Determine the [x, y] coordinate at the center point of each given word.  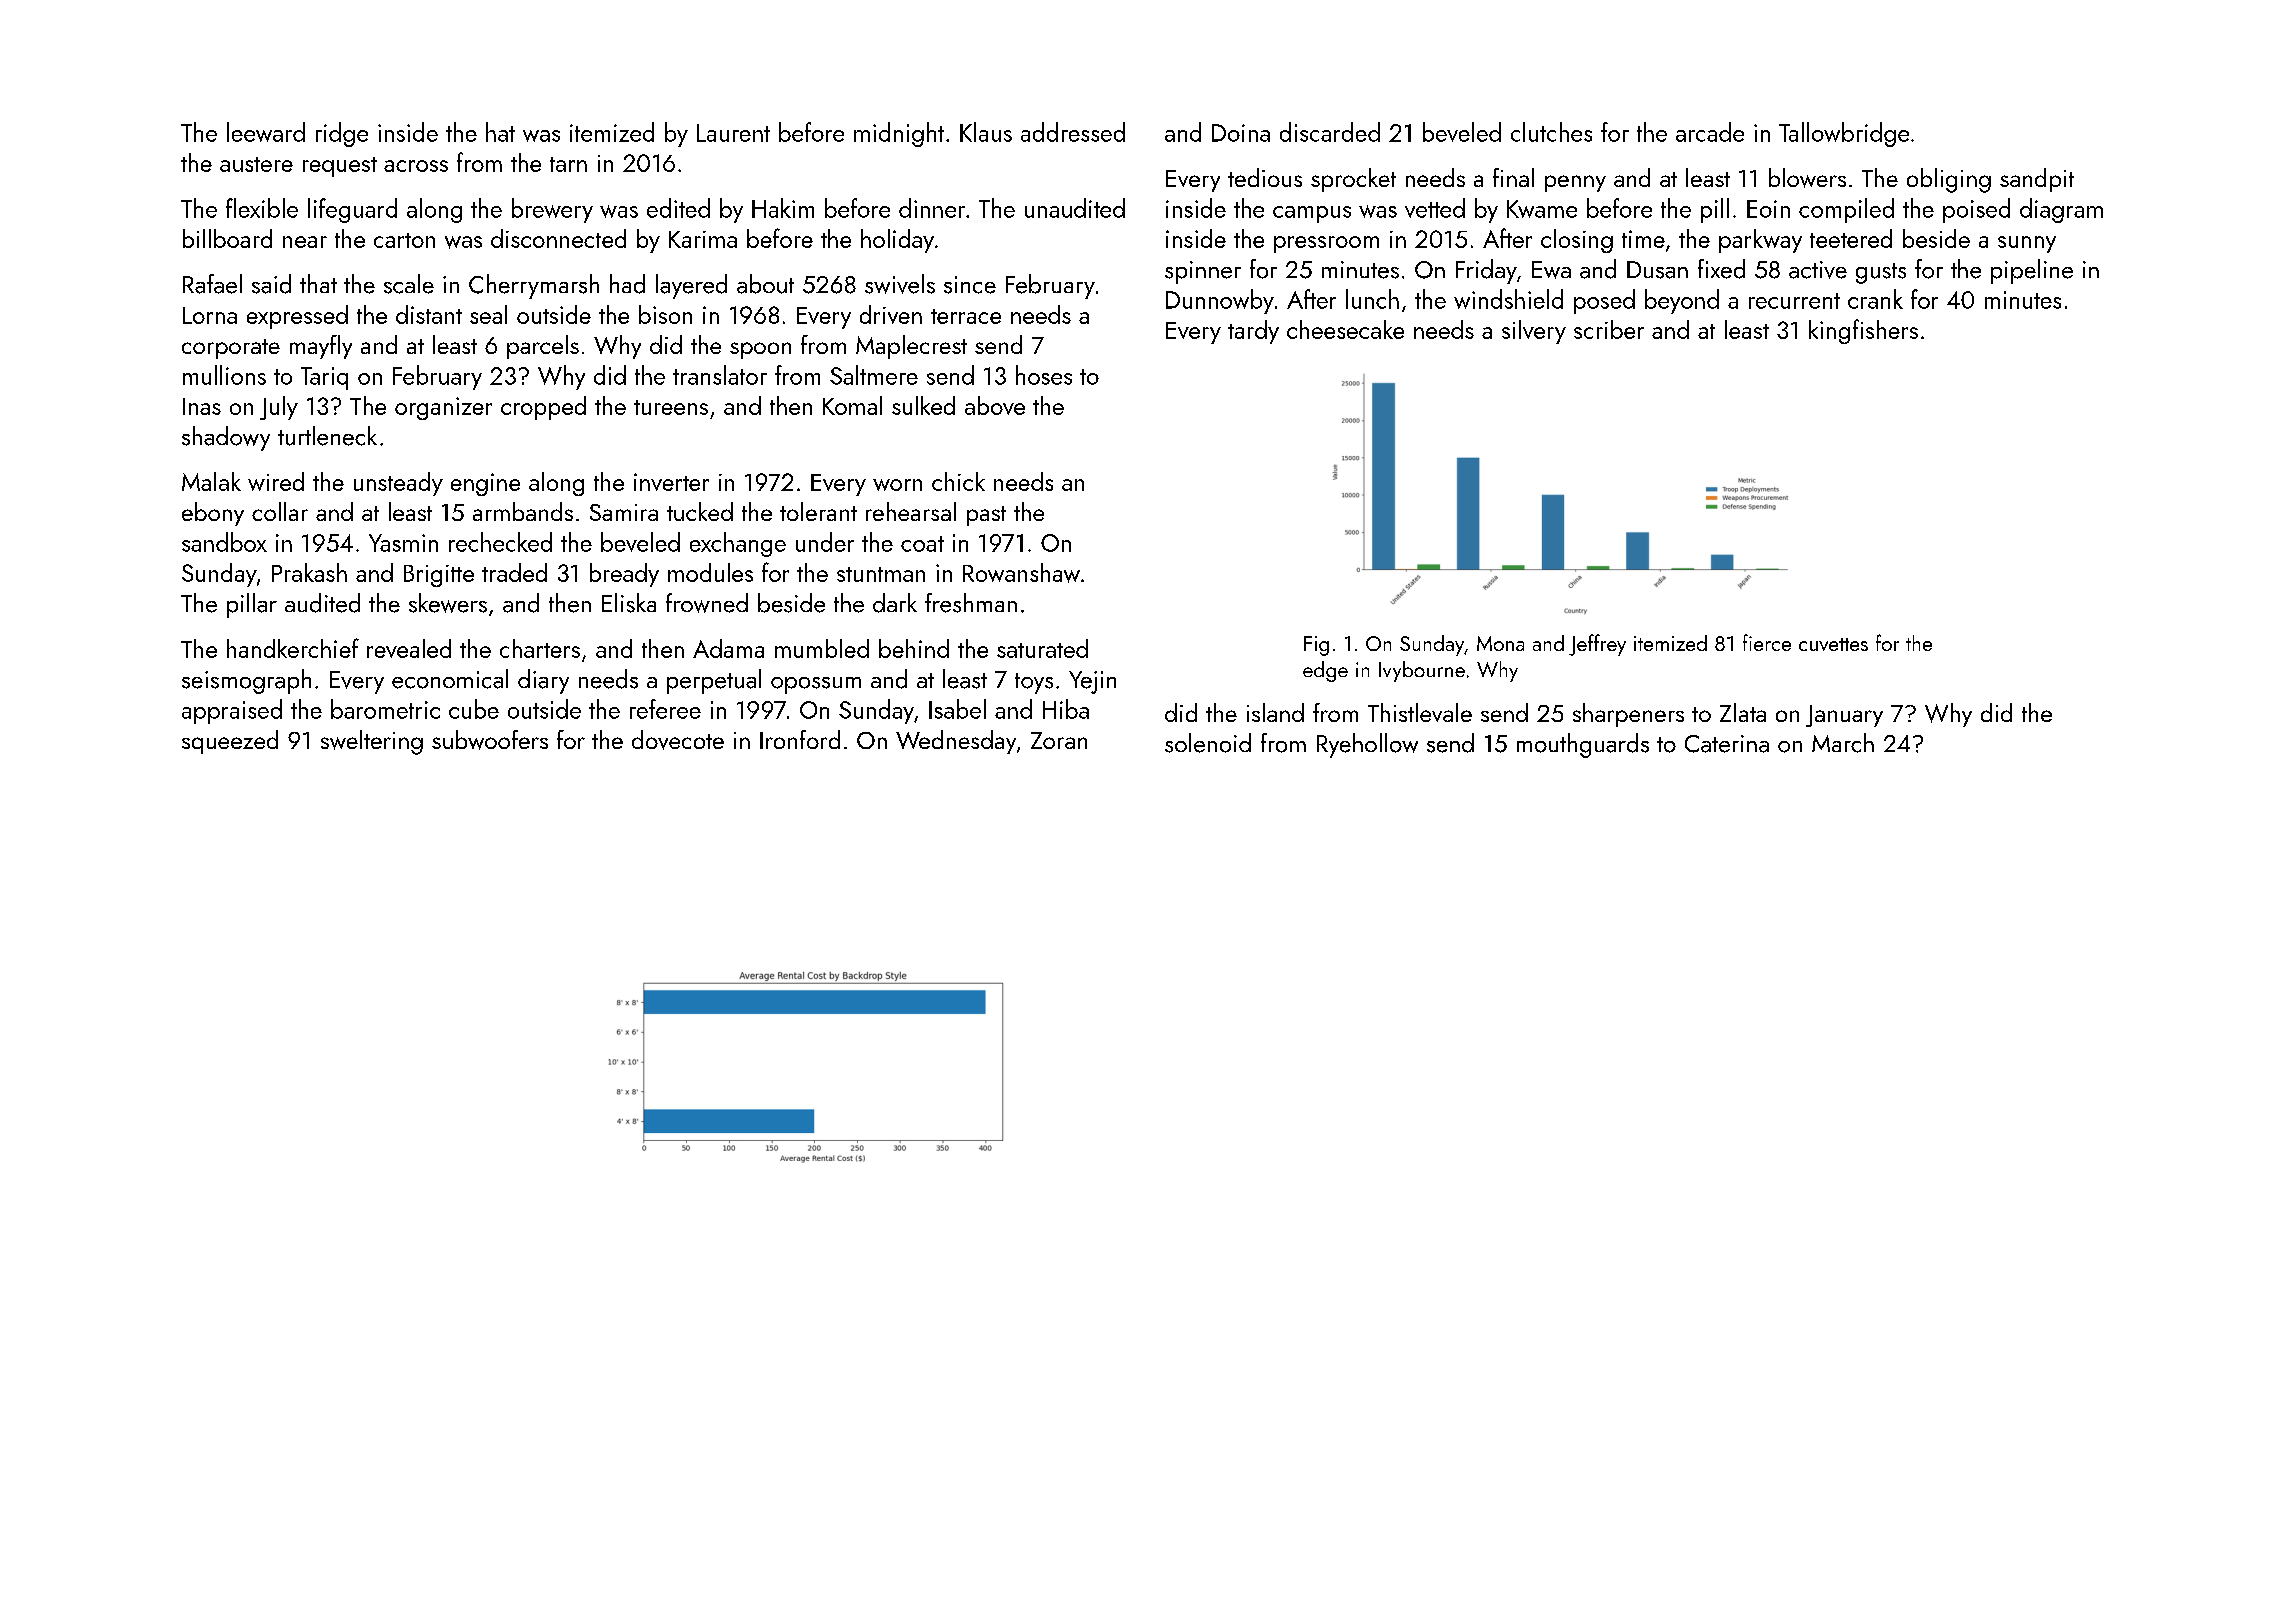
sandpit [2037, 180]
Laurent [733, 133]
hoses [1044, 375]
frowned [707, 603]
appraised [232, 711]
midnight [899, 134]
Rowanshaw [1021, 573]
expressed [297, 317]
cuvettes [1833, 644]
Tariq [324, 378]
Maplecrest [911, 347]
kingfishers [1863, 331]
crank [1875, 299]
